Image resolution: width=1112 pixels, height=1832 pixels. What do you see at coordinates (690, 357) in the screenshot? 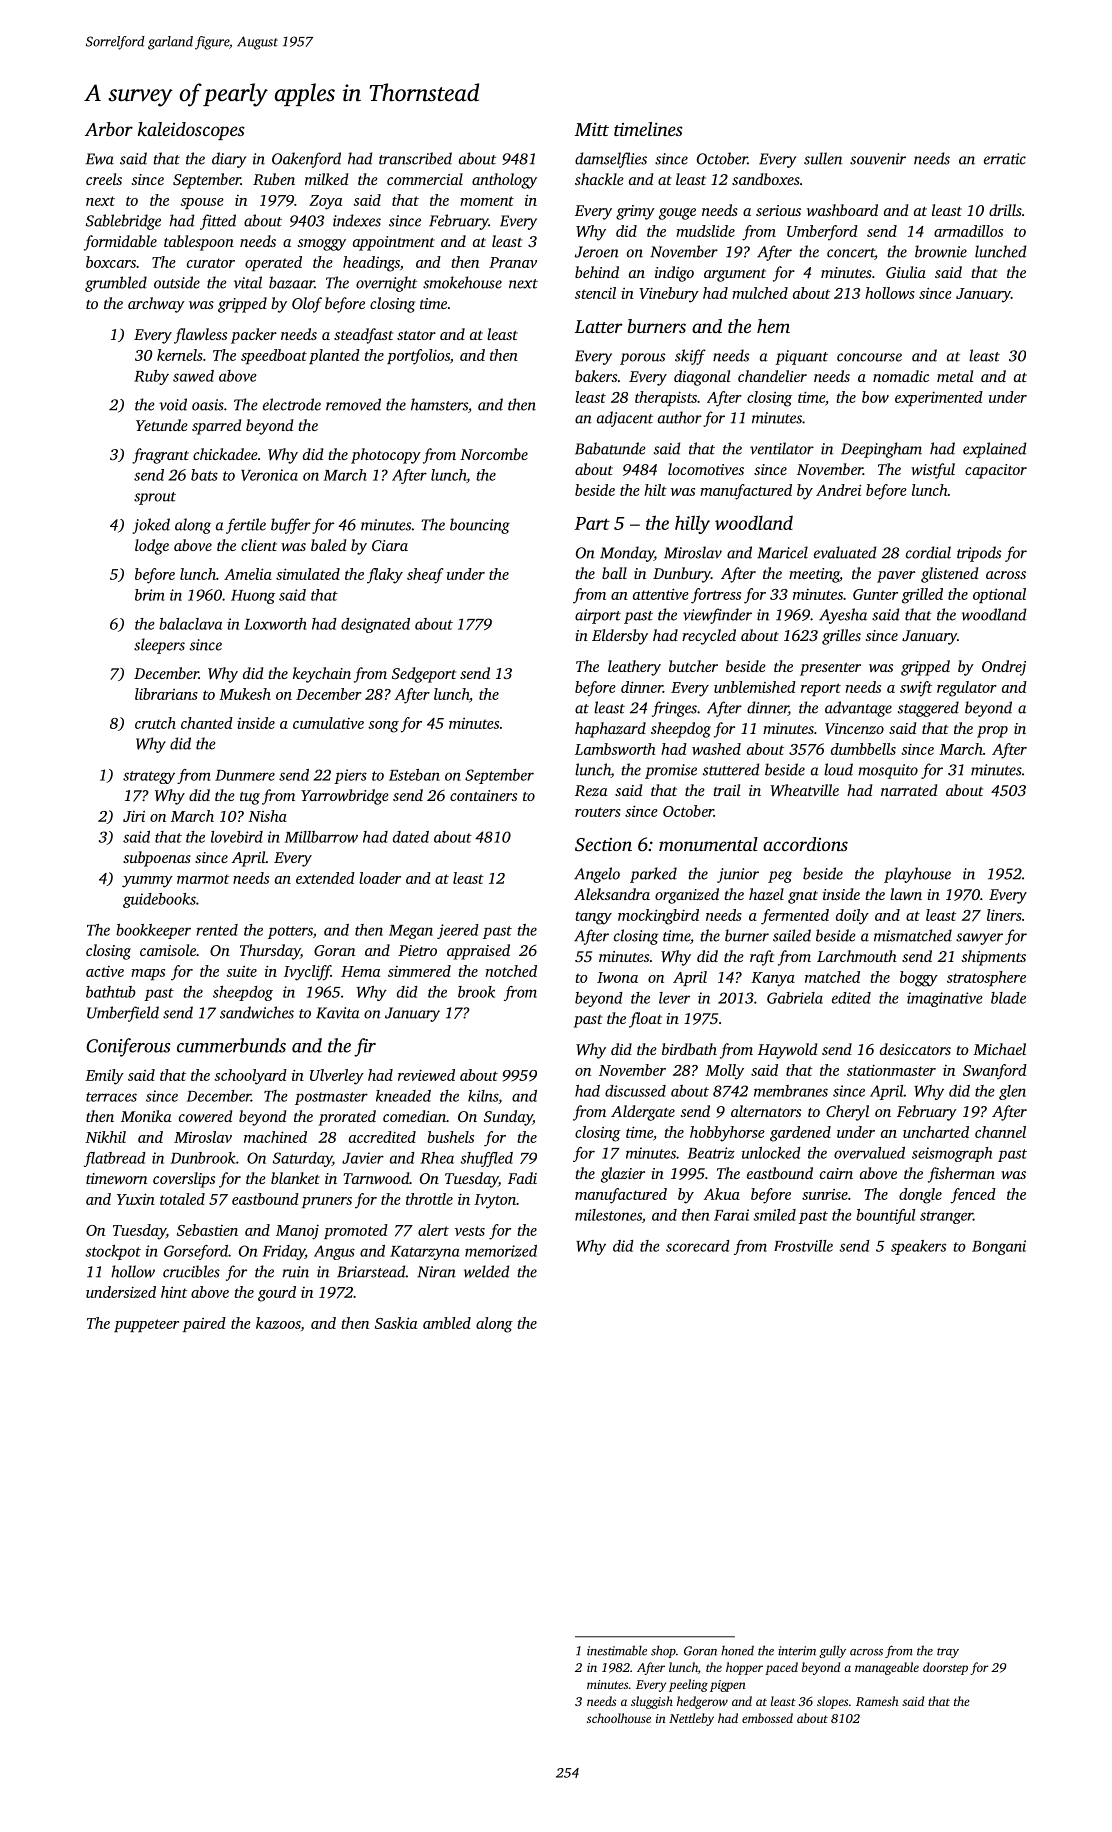
I see `skiff` at bounding box center [690, 357].
